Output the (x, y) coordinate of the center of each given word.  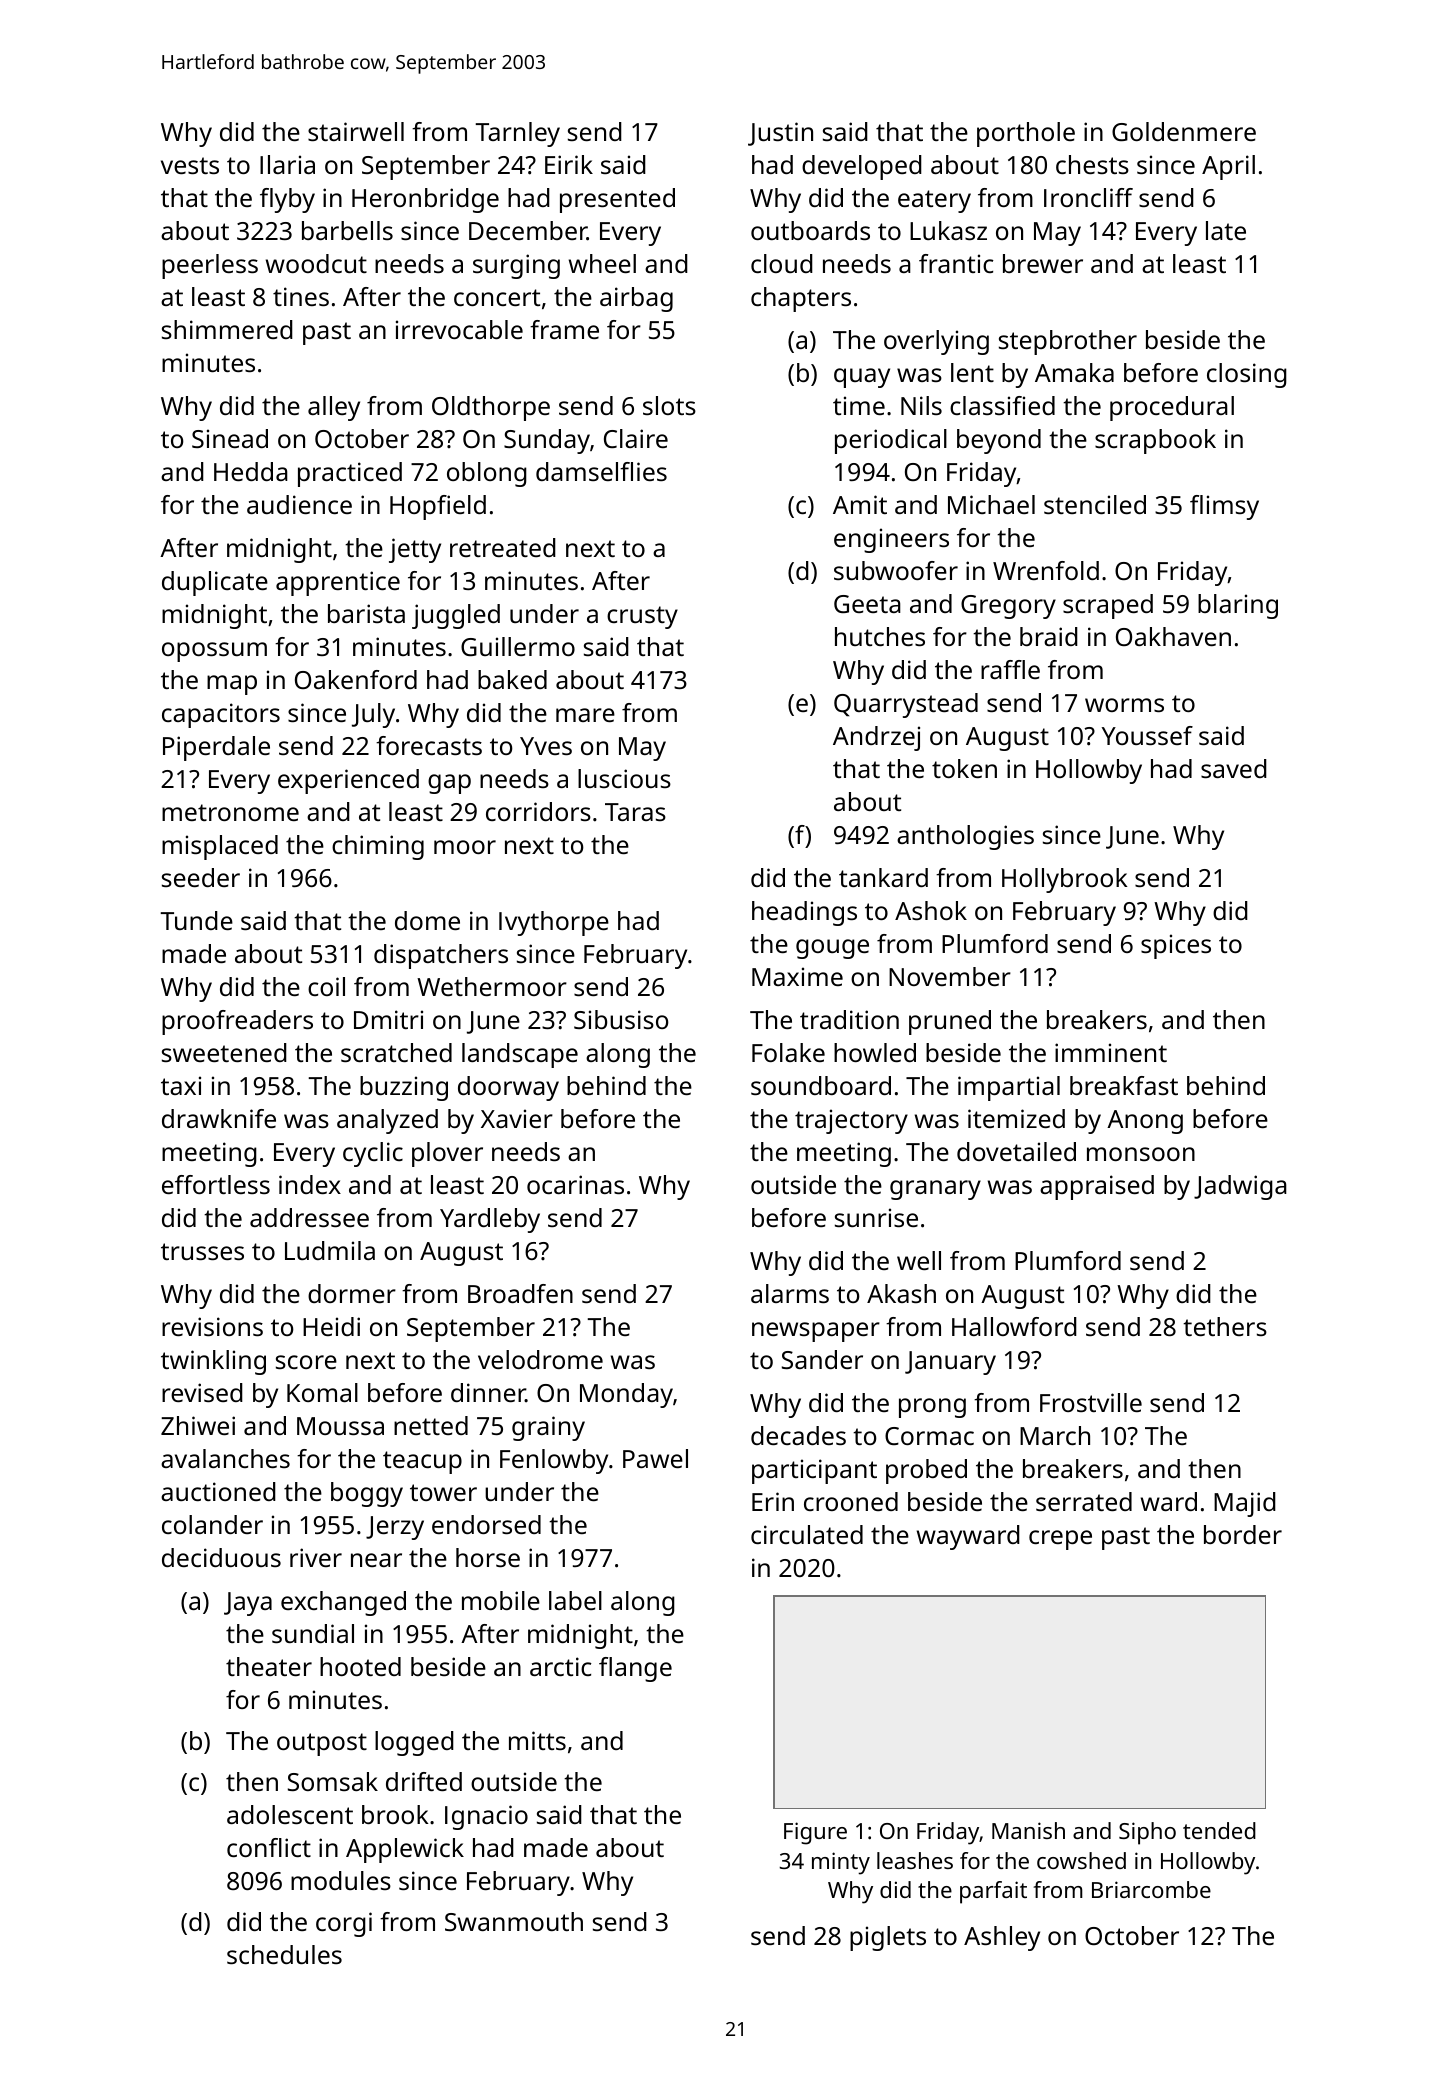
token (964, 768)
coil (326, 986)
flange (635, 1669)
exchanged (343, 1603)
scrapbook (1155, 441)
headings (804, 913)
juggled (456, 616)
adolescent (290, 1814)
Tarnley (517, 134)
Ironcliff (1088, 197)
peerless (210, 266)
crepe (1060, 1540)
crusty (642, 617)
